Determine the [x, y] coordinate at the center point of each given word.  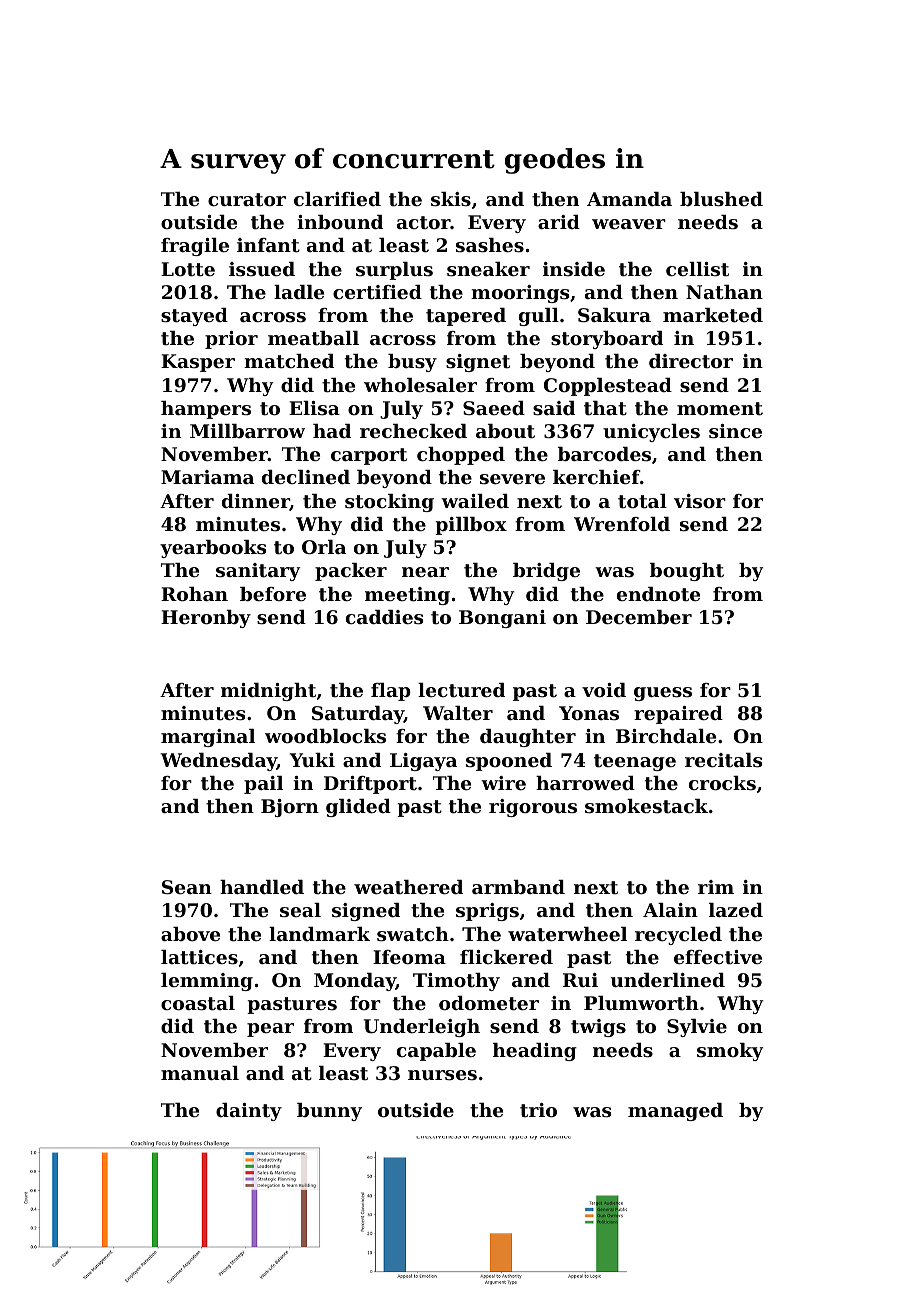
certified [377, 292]
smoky [730, 1052]
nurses [442, 1075]
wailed [475, 501]
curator [247, 199]
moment [720, 409]
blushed [721, 199]
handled [262, 887]
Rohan [194, 594]
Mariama [207, 477]
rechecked [413, 431]
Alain [670, 910]
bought [687, 572]
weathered [408, 887]
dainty [249, 1112]
